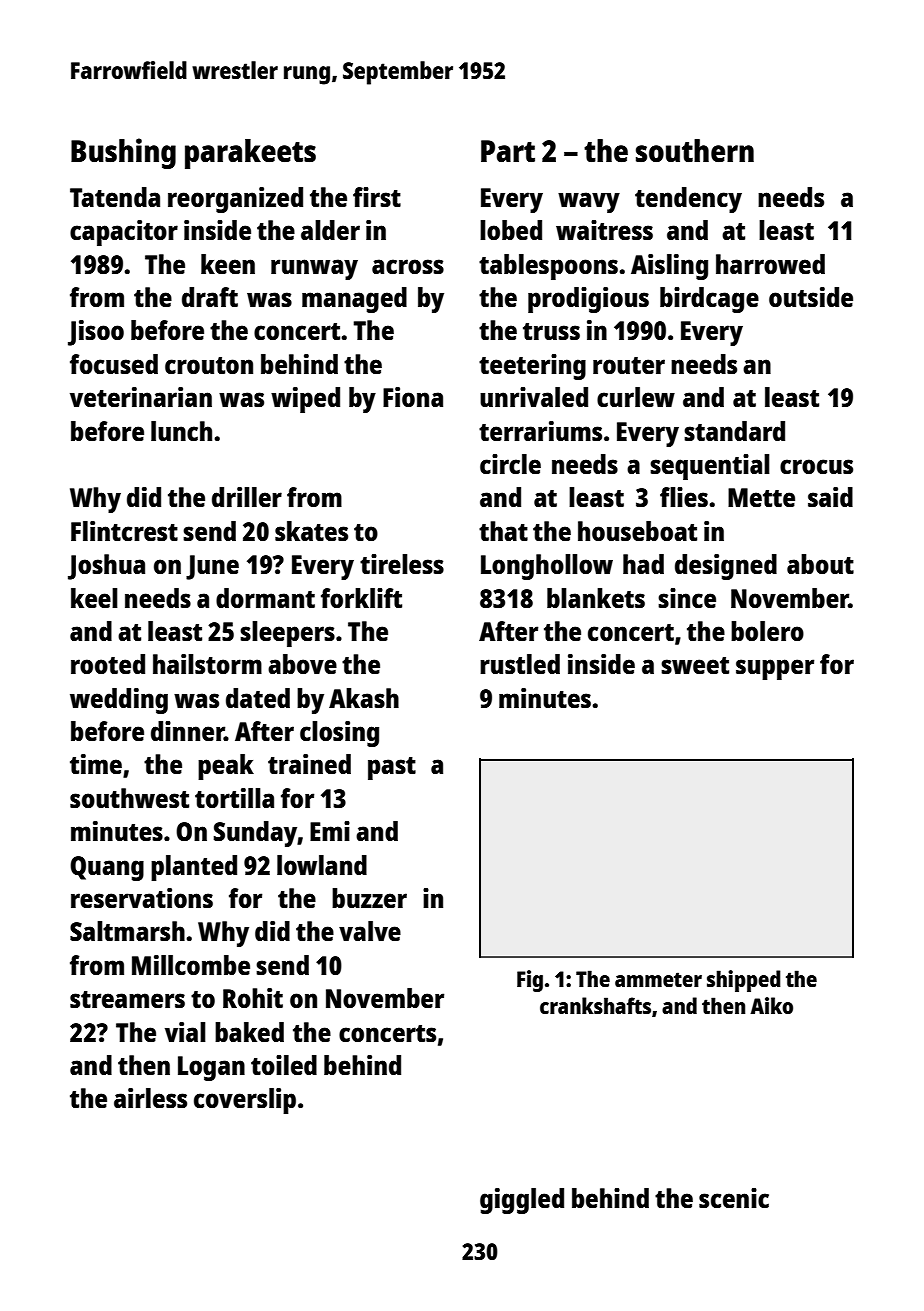 This screenshot has width=924, height=1311. Describe the element at coordinates (150, 1098) in the screenshot. I see `airless` at that location.
